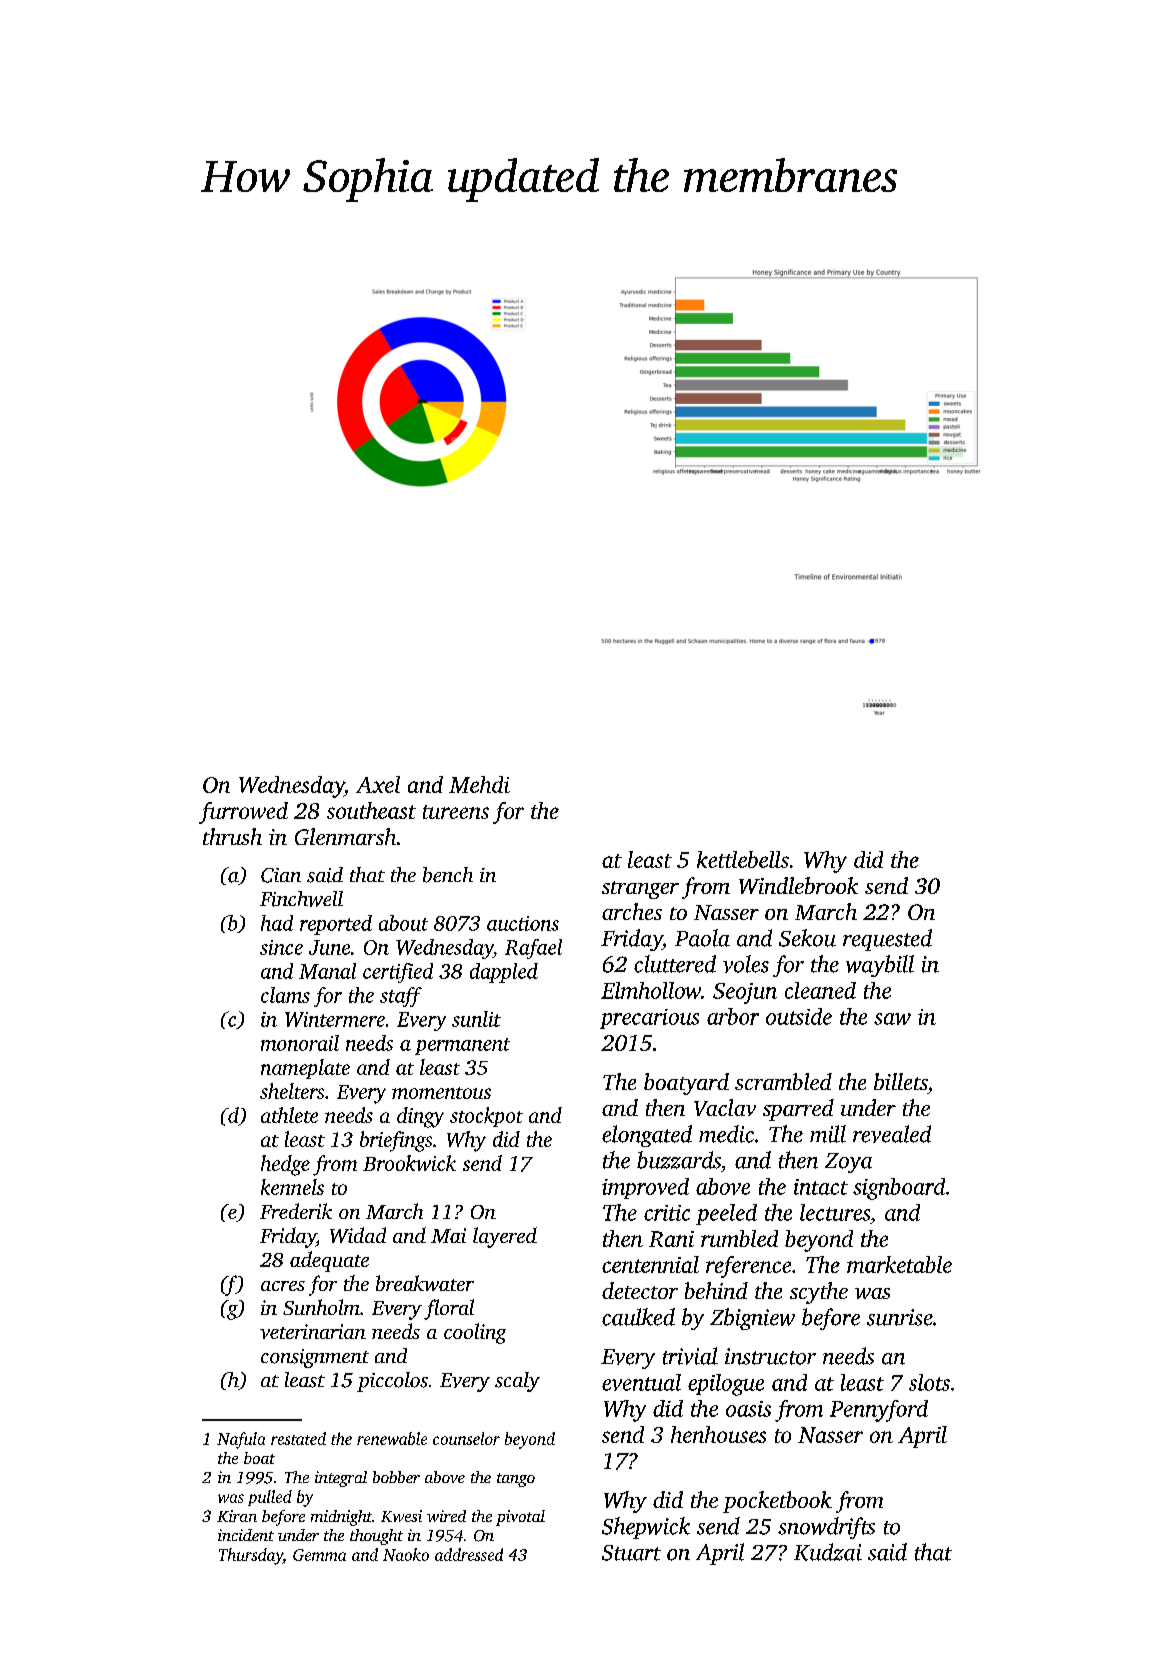 The height and width of the page is (1654, 1165). I want to click on Nafula, so click(241, 1440).
